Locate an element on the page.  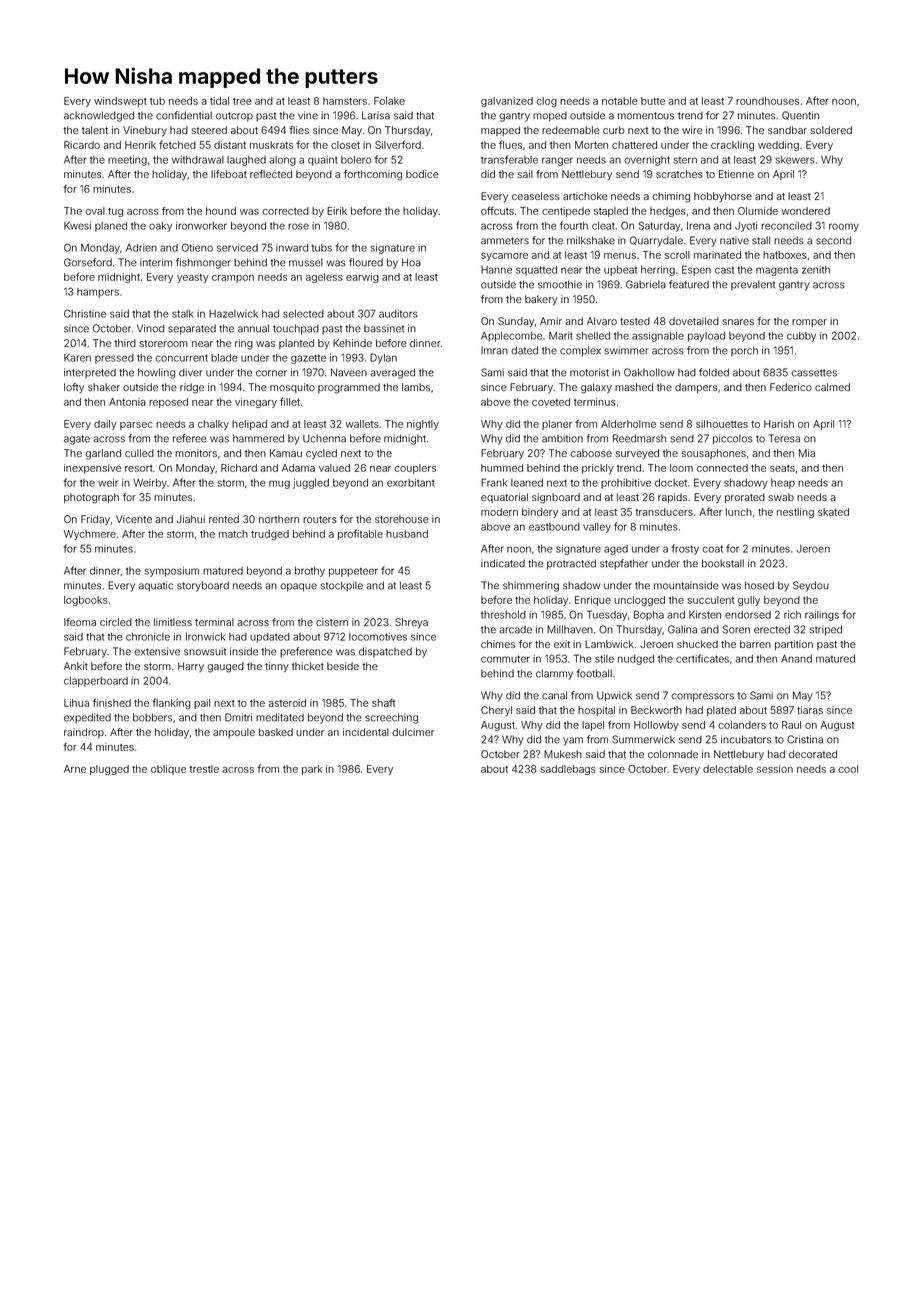
delectable is located at coordinates (728, 769).
